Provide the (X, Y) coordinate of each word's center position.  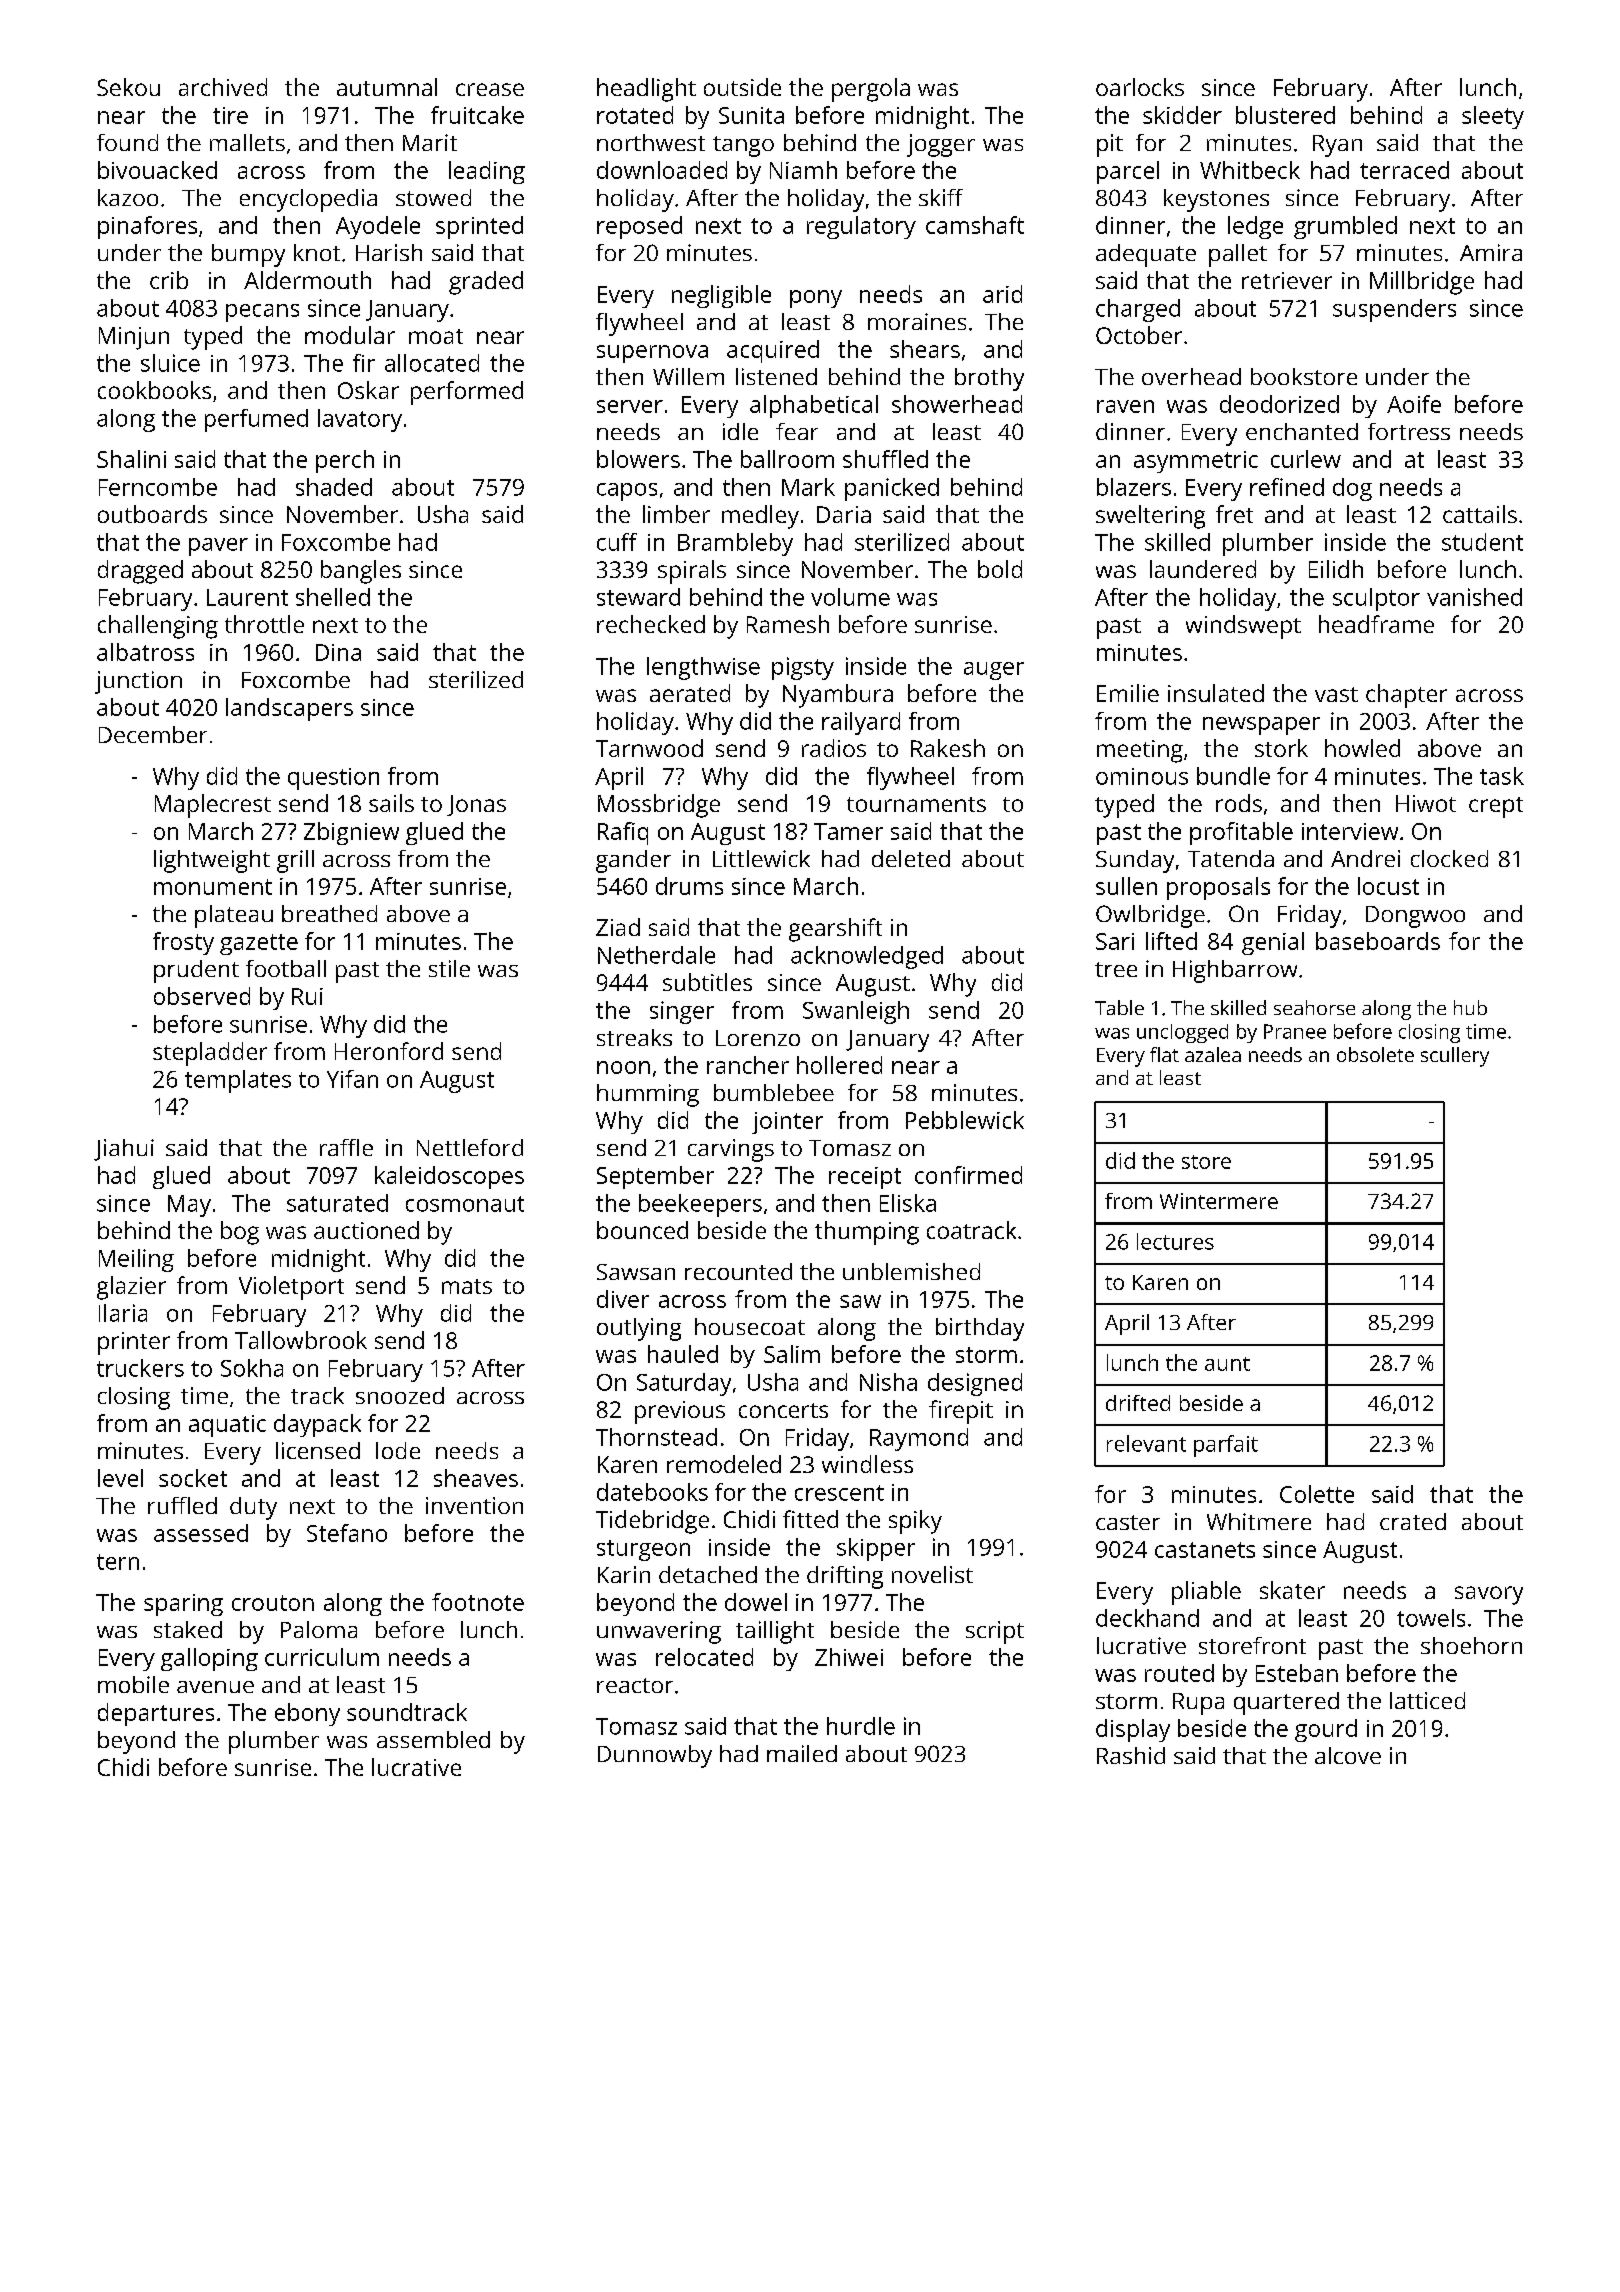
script (995, 1632)
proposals (1218, 888)
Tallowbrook (301, 1340)
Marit (430, 142)
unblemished (911, 1271)
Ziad (618, 927)
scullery (1455, 1057)
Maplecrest (213, 806)
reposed (639, 227)
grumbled (1345, 227)
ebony (307, 1714)
